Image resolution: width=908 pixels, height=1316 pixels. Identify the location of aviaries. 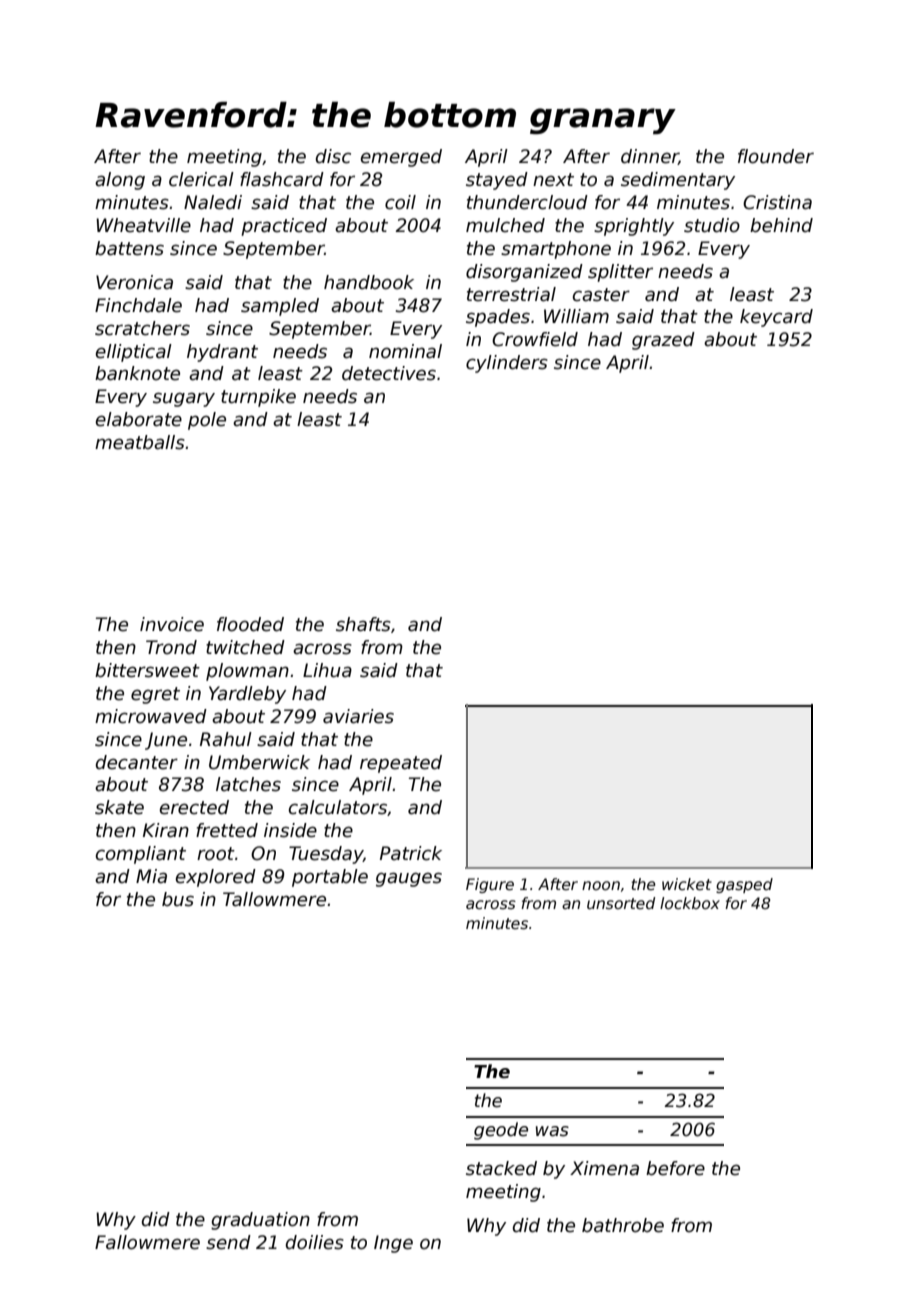
(358, 716).
